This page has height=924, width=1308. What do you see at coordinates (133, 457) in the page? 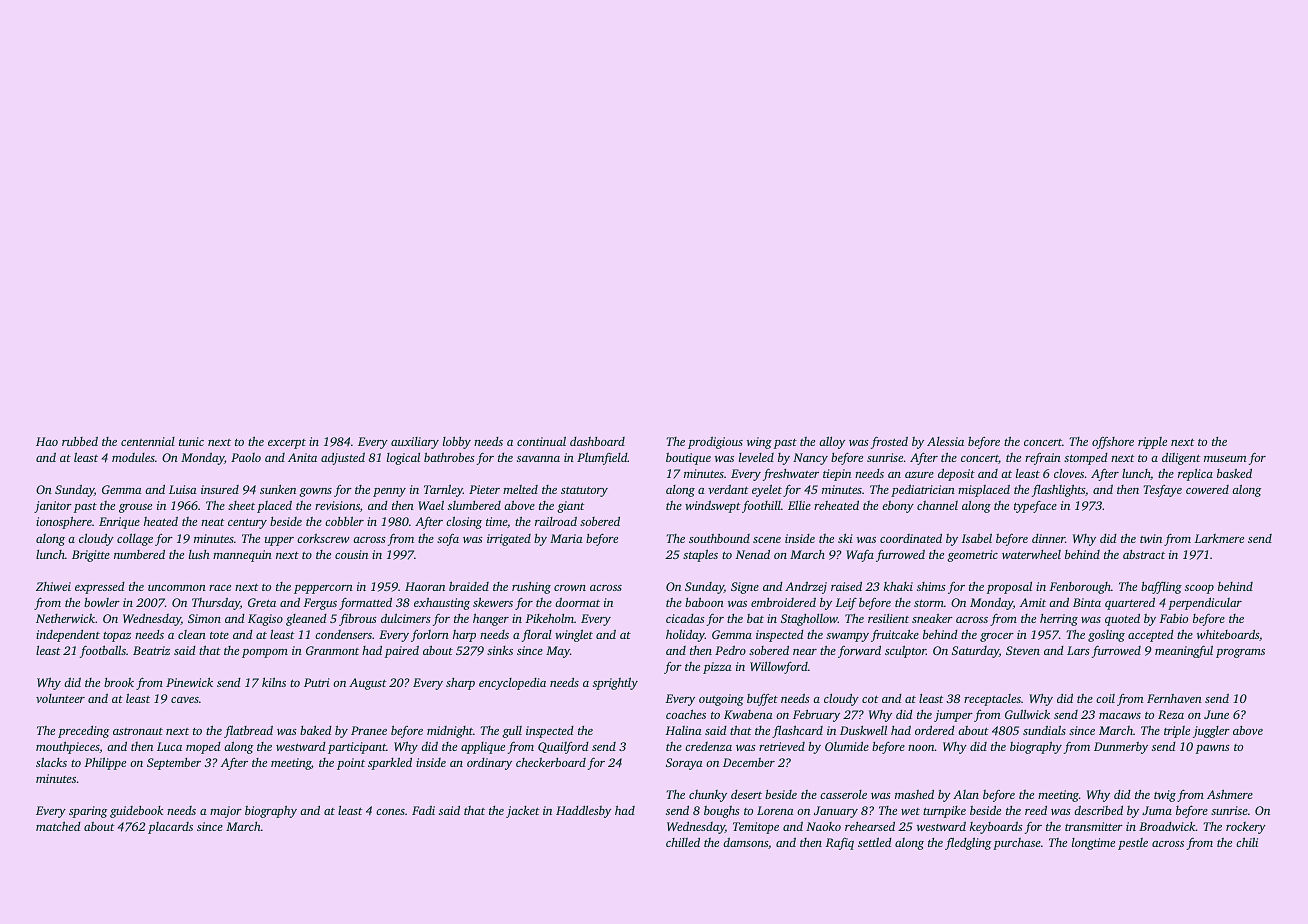
I see `modules` at bounding box center [133, 457].
